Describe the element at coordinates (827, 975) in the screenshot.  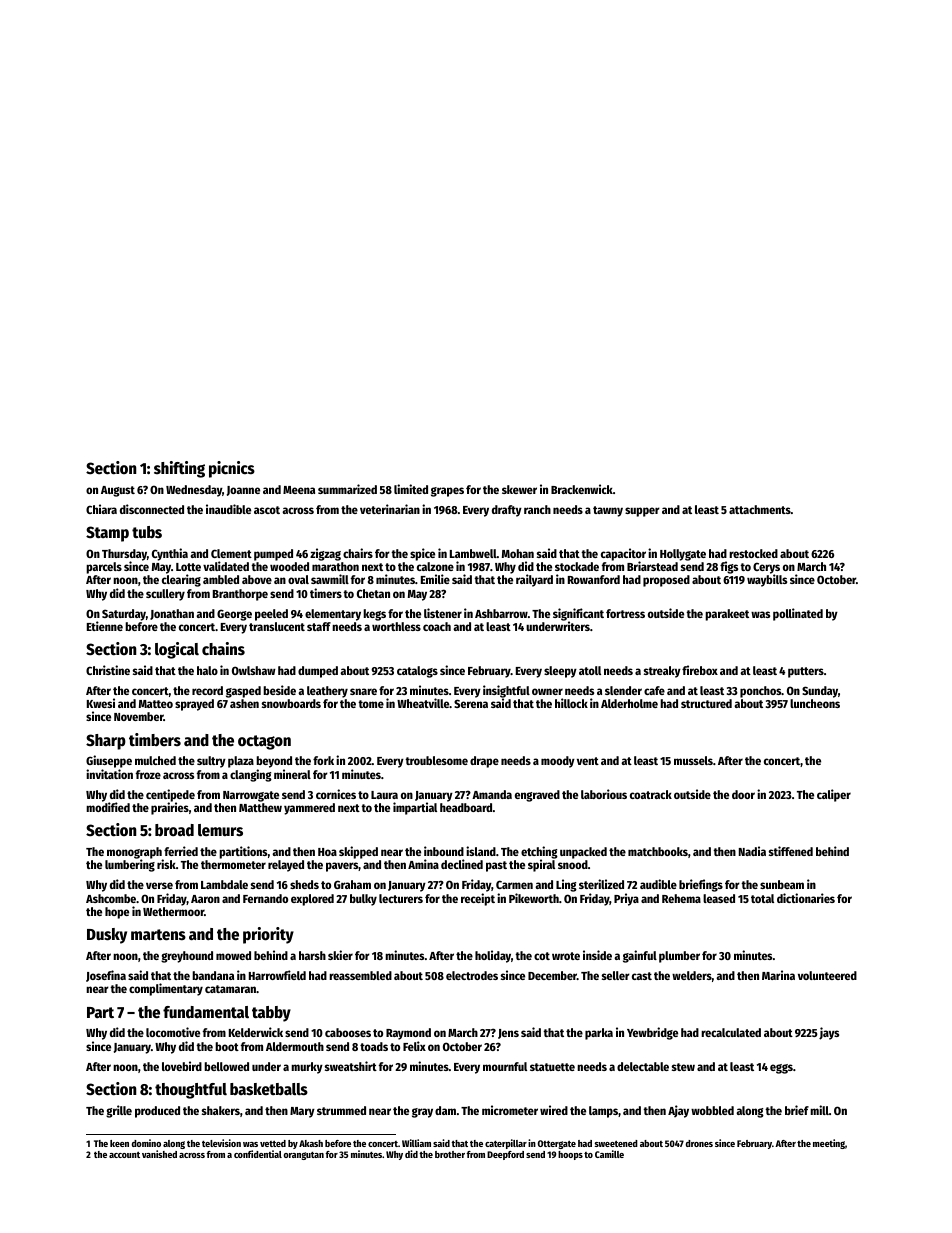
I see `volunteered` at that location.
